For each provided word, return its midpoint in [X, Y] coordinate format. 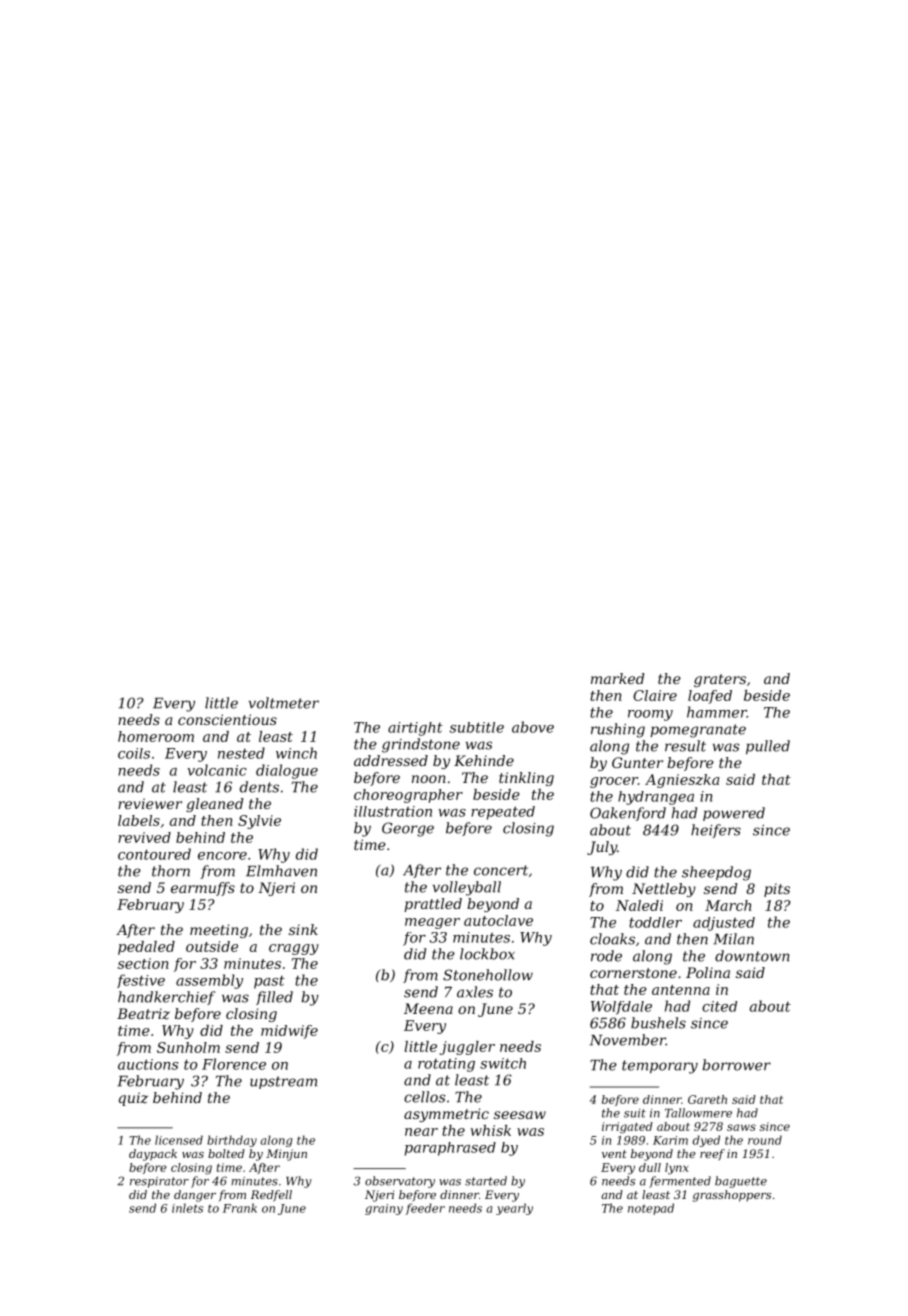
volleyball [467, 888]
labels [139, 820]
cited [719, 1006]
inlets [187, 1208]
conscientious [227, 719]
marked [617, 678]
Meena [428, 1008]
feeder [425, 1209]
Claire [655, 695]
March [728, 905]
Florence [234, 1064]
